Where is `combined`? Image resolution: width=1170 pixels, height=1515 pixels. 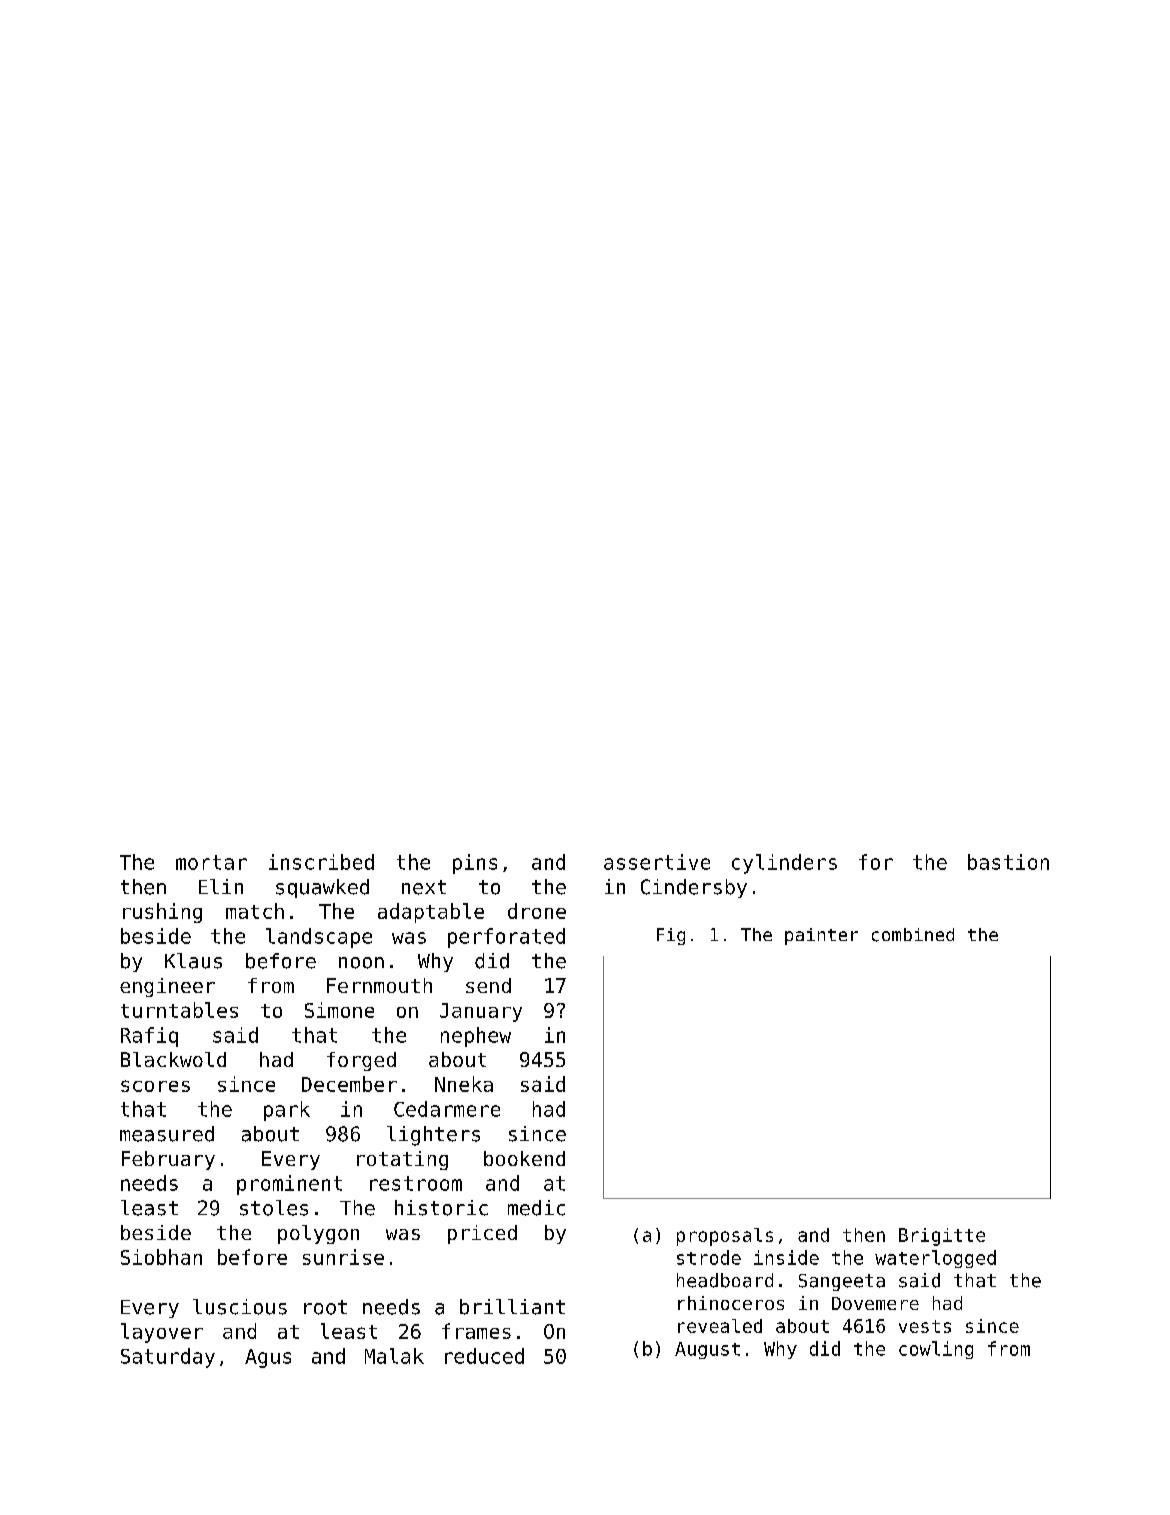
combined is located at coordinates (913, 935).
